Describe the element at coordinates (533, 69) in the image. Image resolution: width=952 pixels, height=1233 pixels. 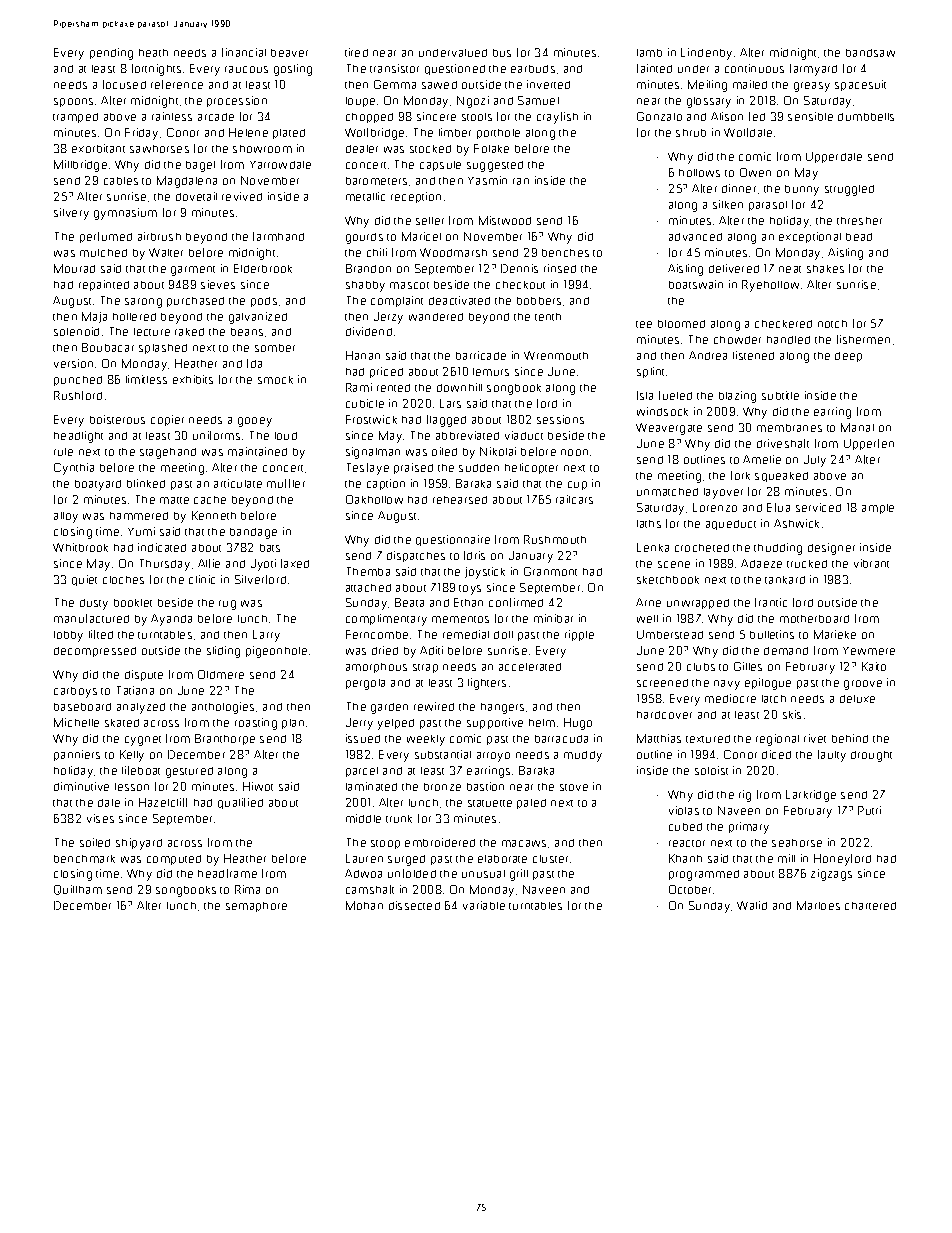
I see `earbuds` at that location.
